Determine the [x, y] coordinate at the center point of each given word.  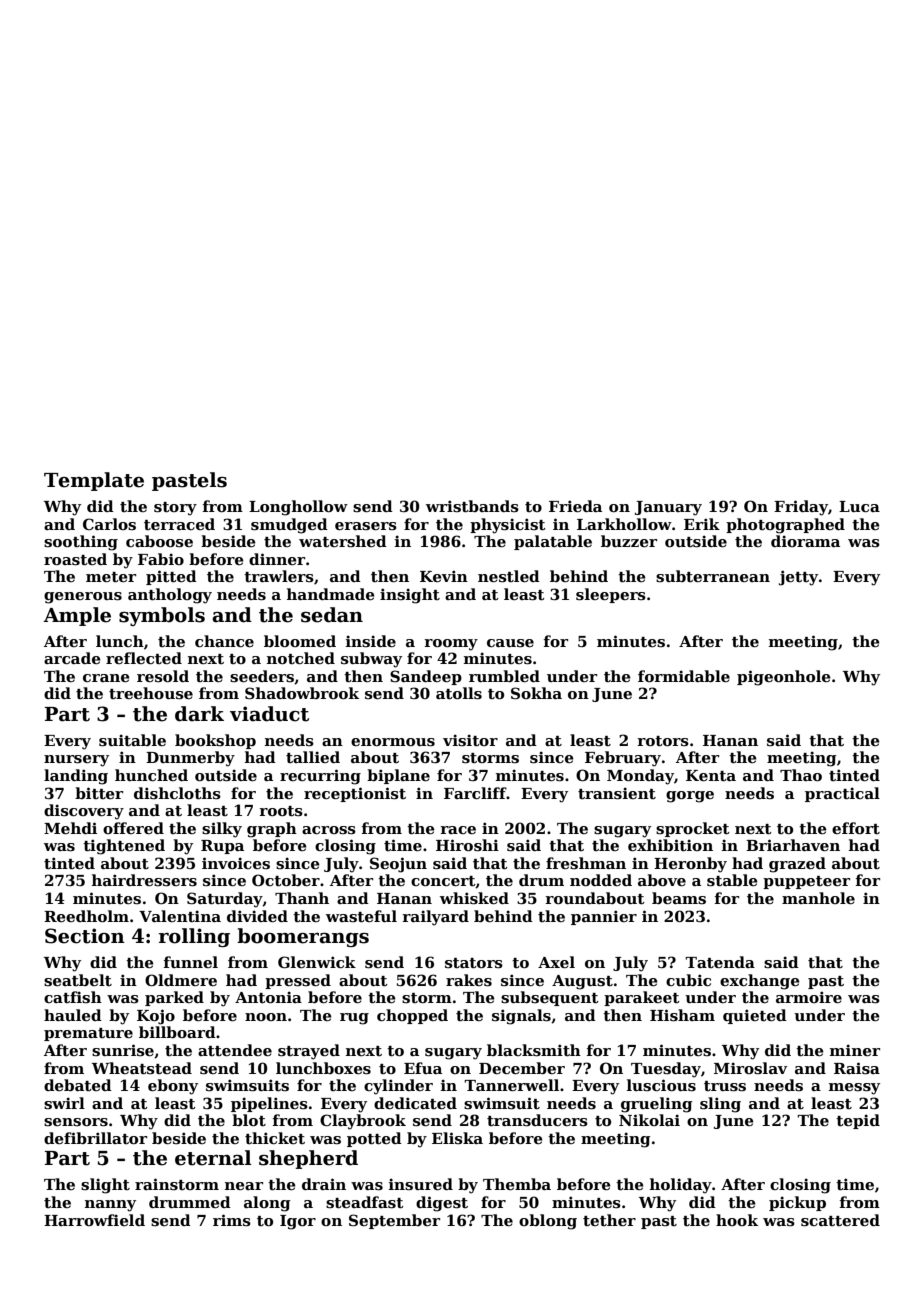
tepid [858, 1121]
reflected [144, 658]
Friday [801, 508]
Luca [859, 506]
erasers [366, 526]
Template [94, 481]
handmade [331, 594]
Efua [423, 1068]
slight [105, 1186]
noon [266, 1017]
